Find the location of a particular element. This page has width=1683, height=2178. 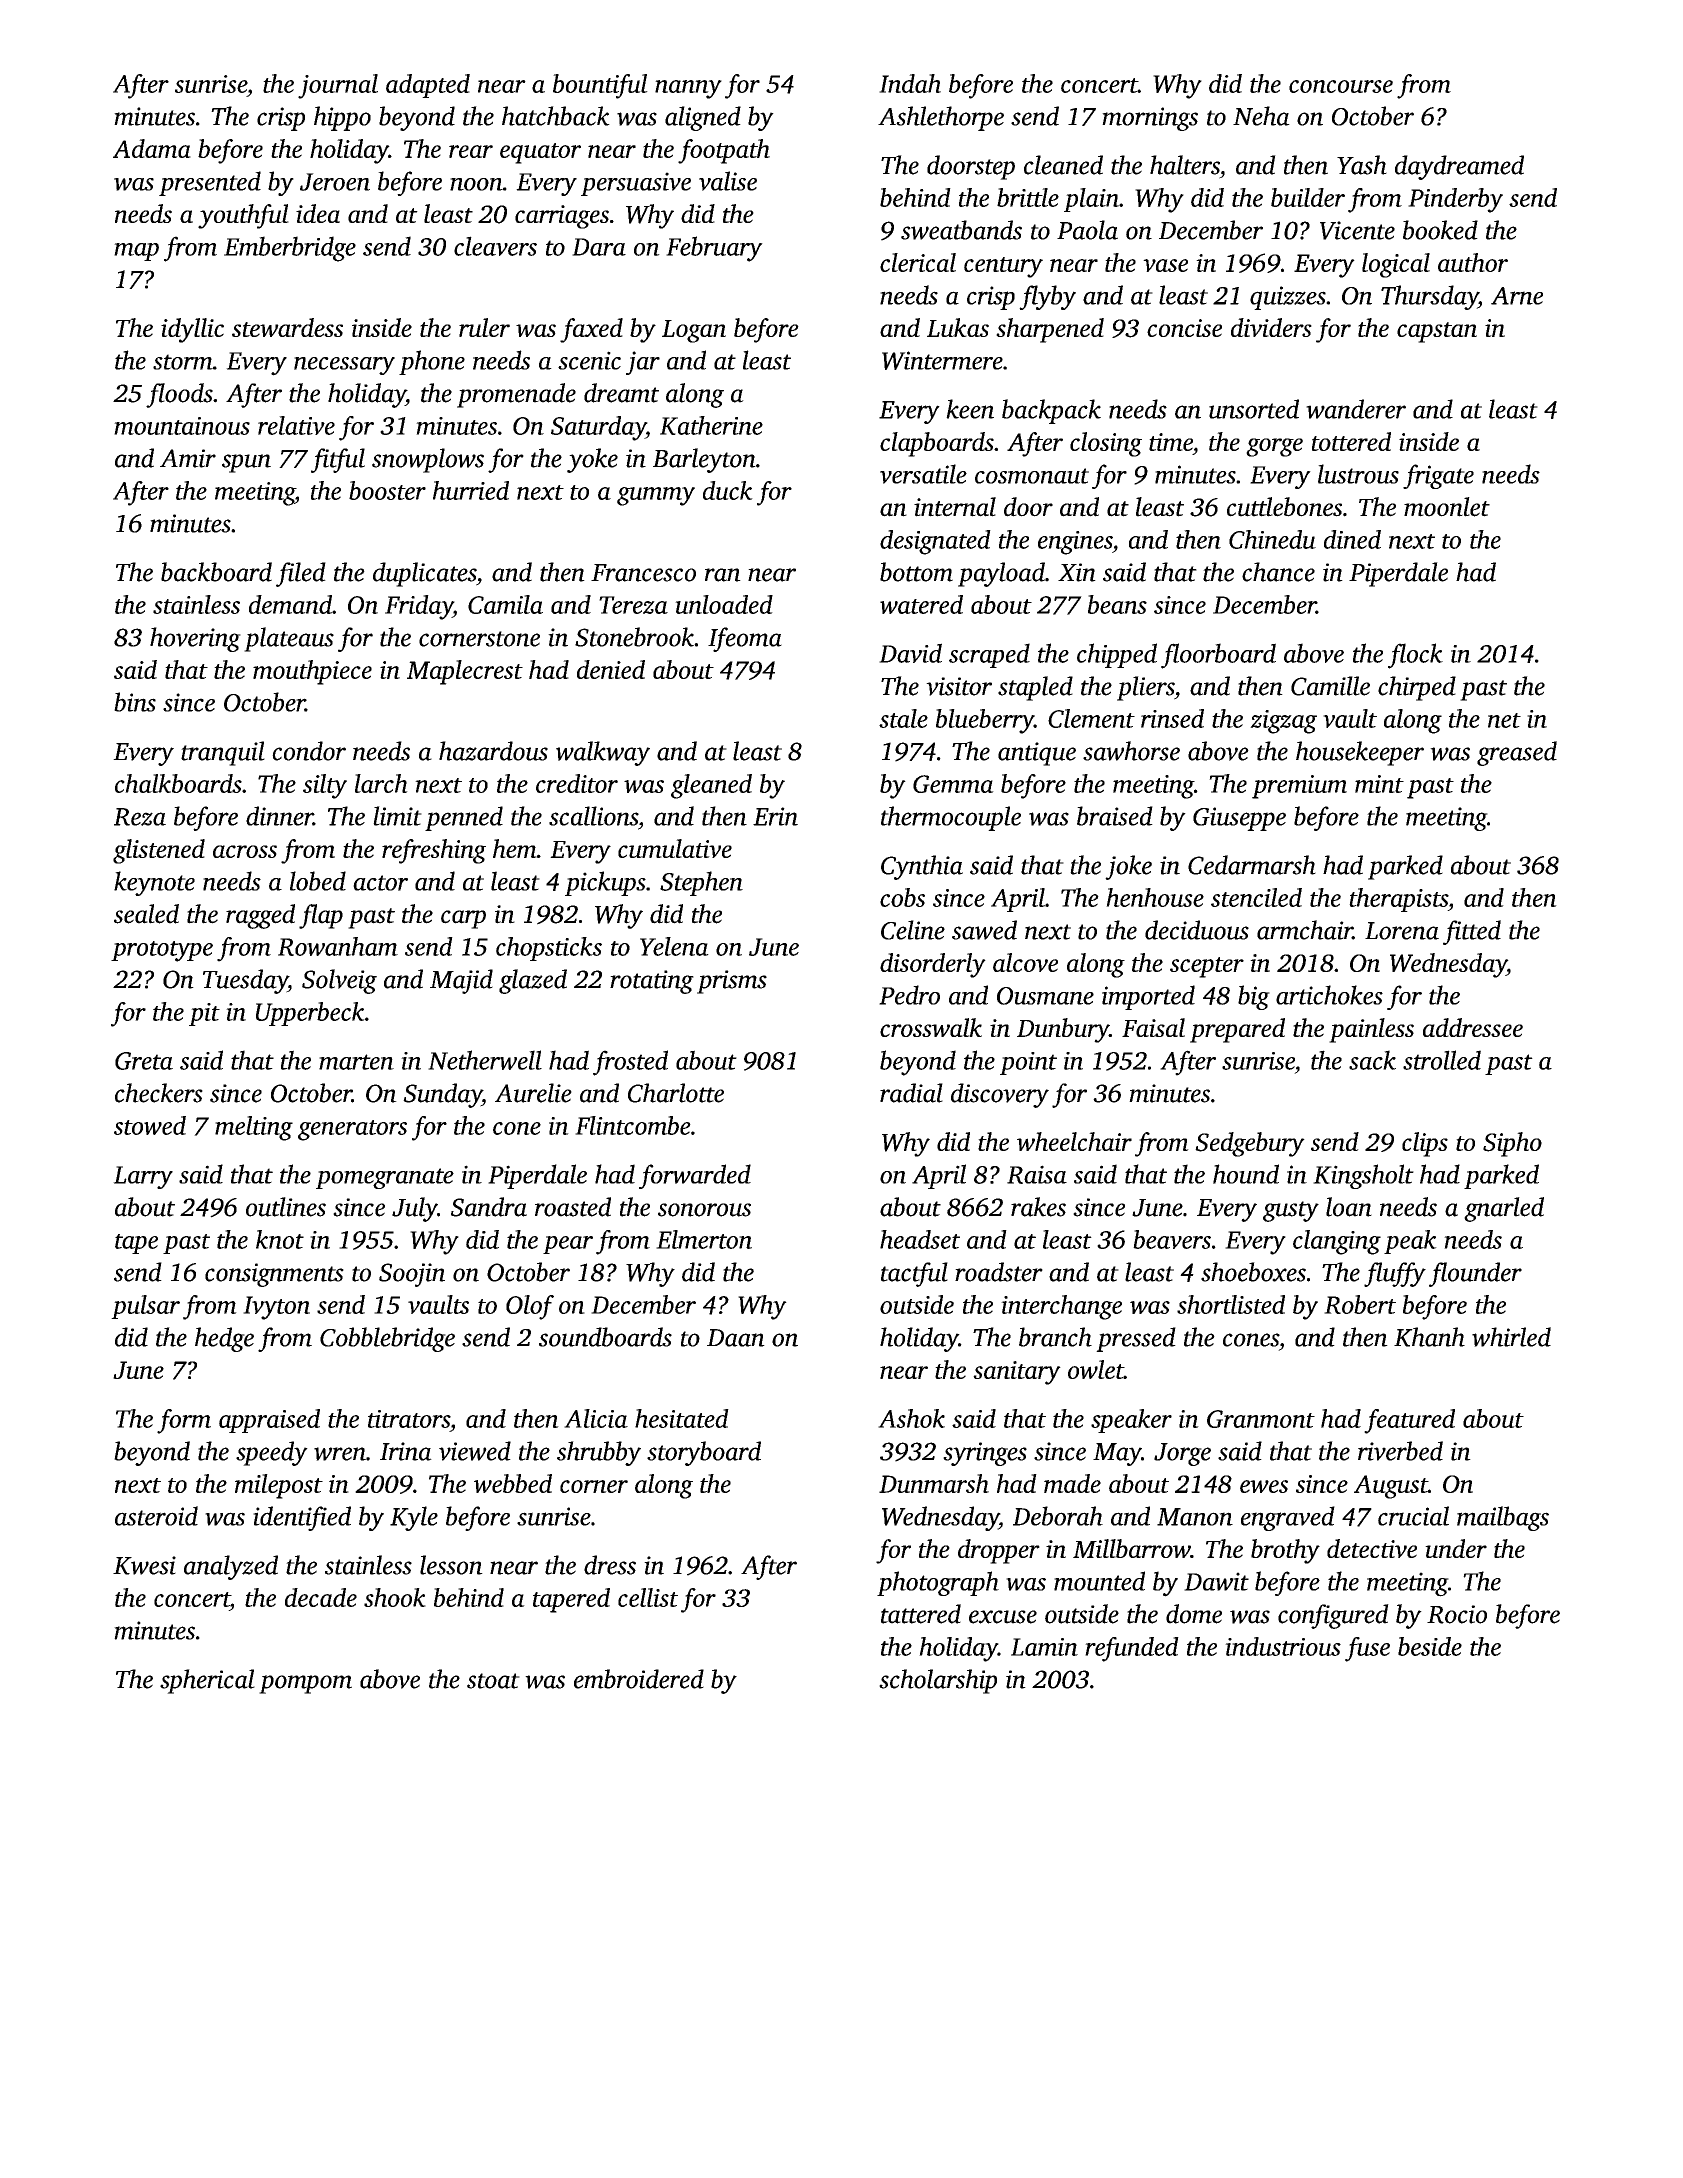

rakes is located at coordinates (1038, 1207).
